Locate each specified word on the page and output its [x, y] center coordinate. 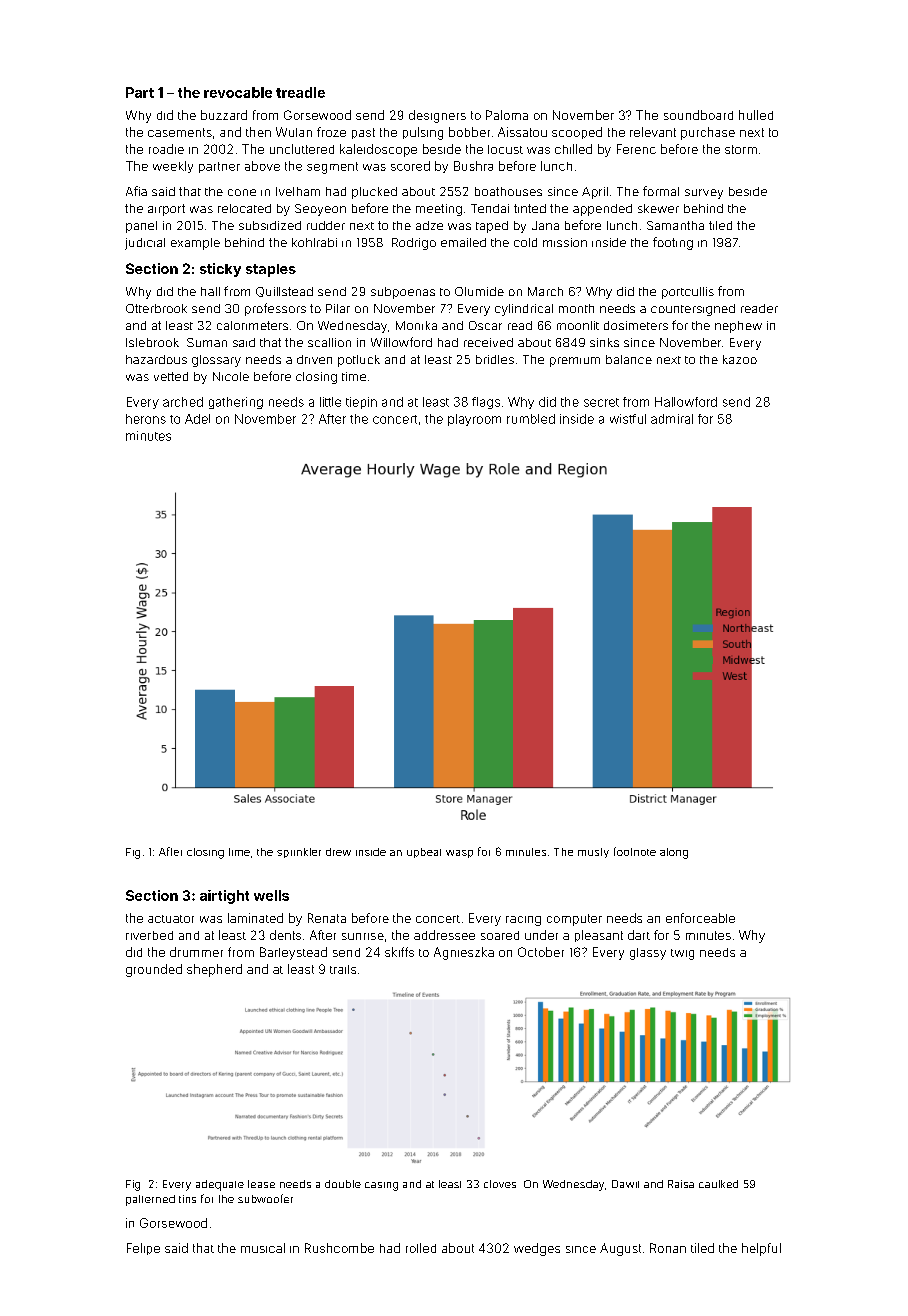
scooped [577, 133]
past [363, 133]
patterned [150, 1200]
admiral [672, 419]
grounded [154, 970]
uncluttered [302, 149]
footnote [635, 851]
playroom [474, 420]
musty [593, 853]
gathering [236, 403]
